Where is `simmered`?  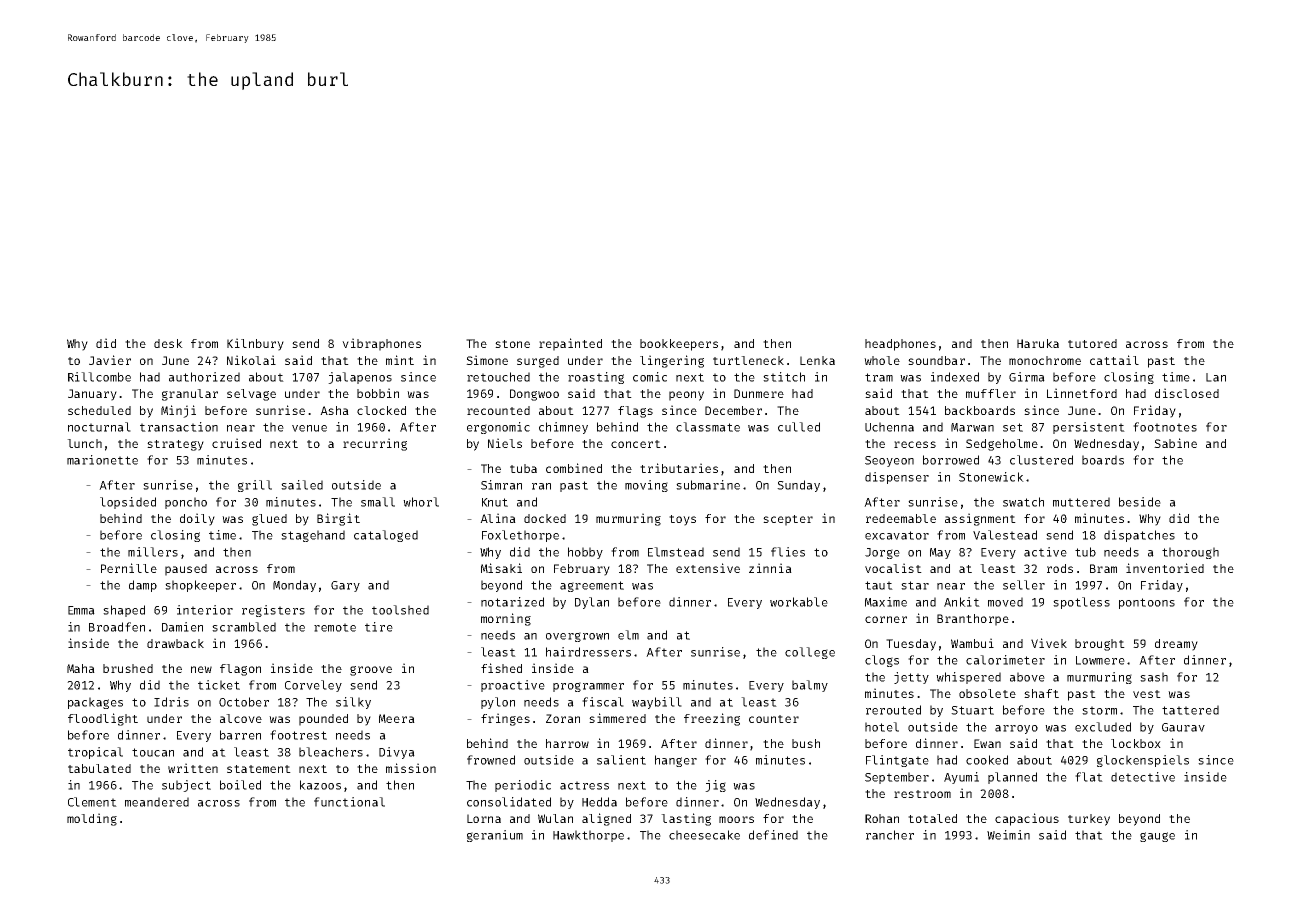
simmered is located at coordinates (617, 718).
